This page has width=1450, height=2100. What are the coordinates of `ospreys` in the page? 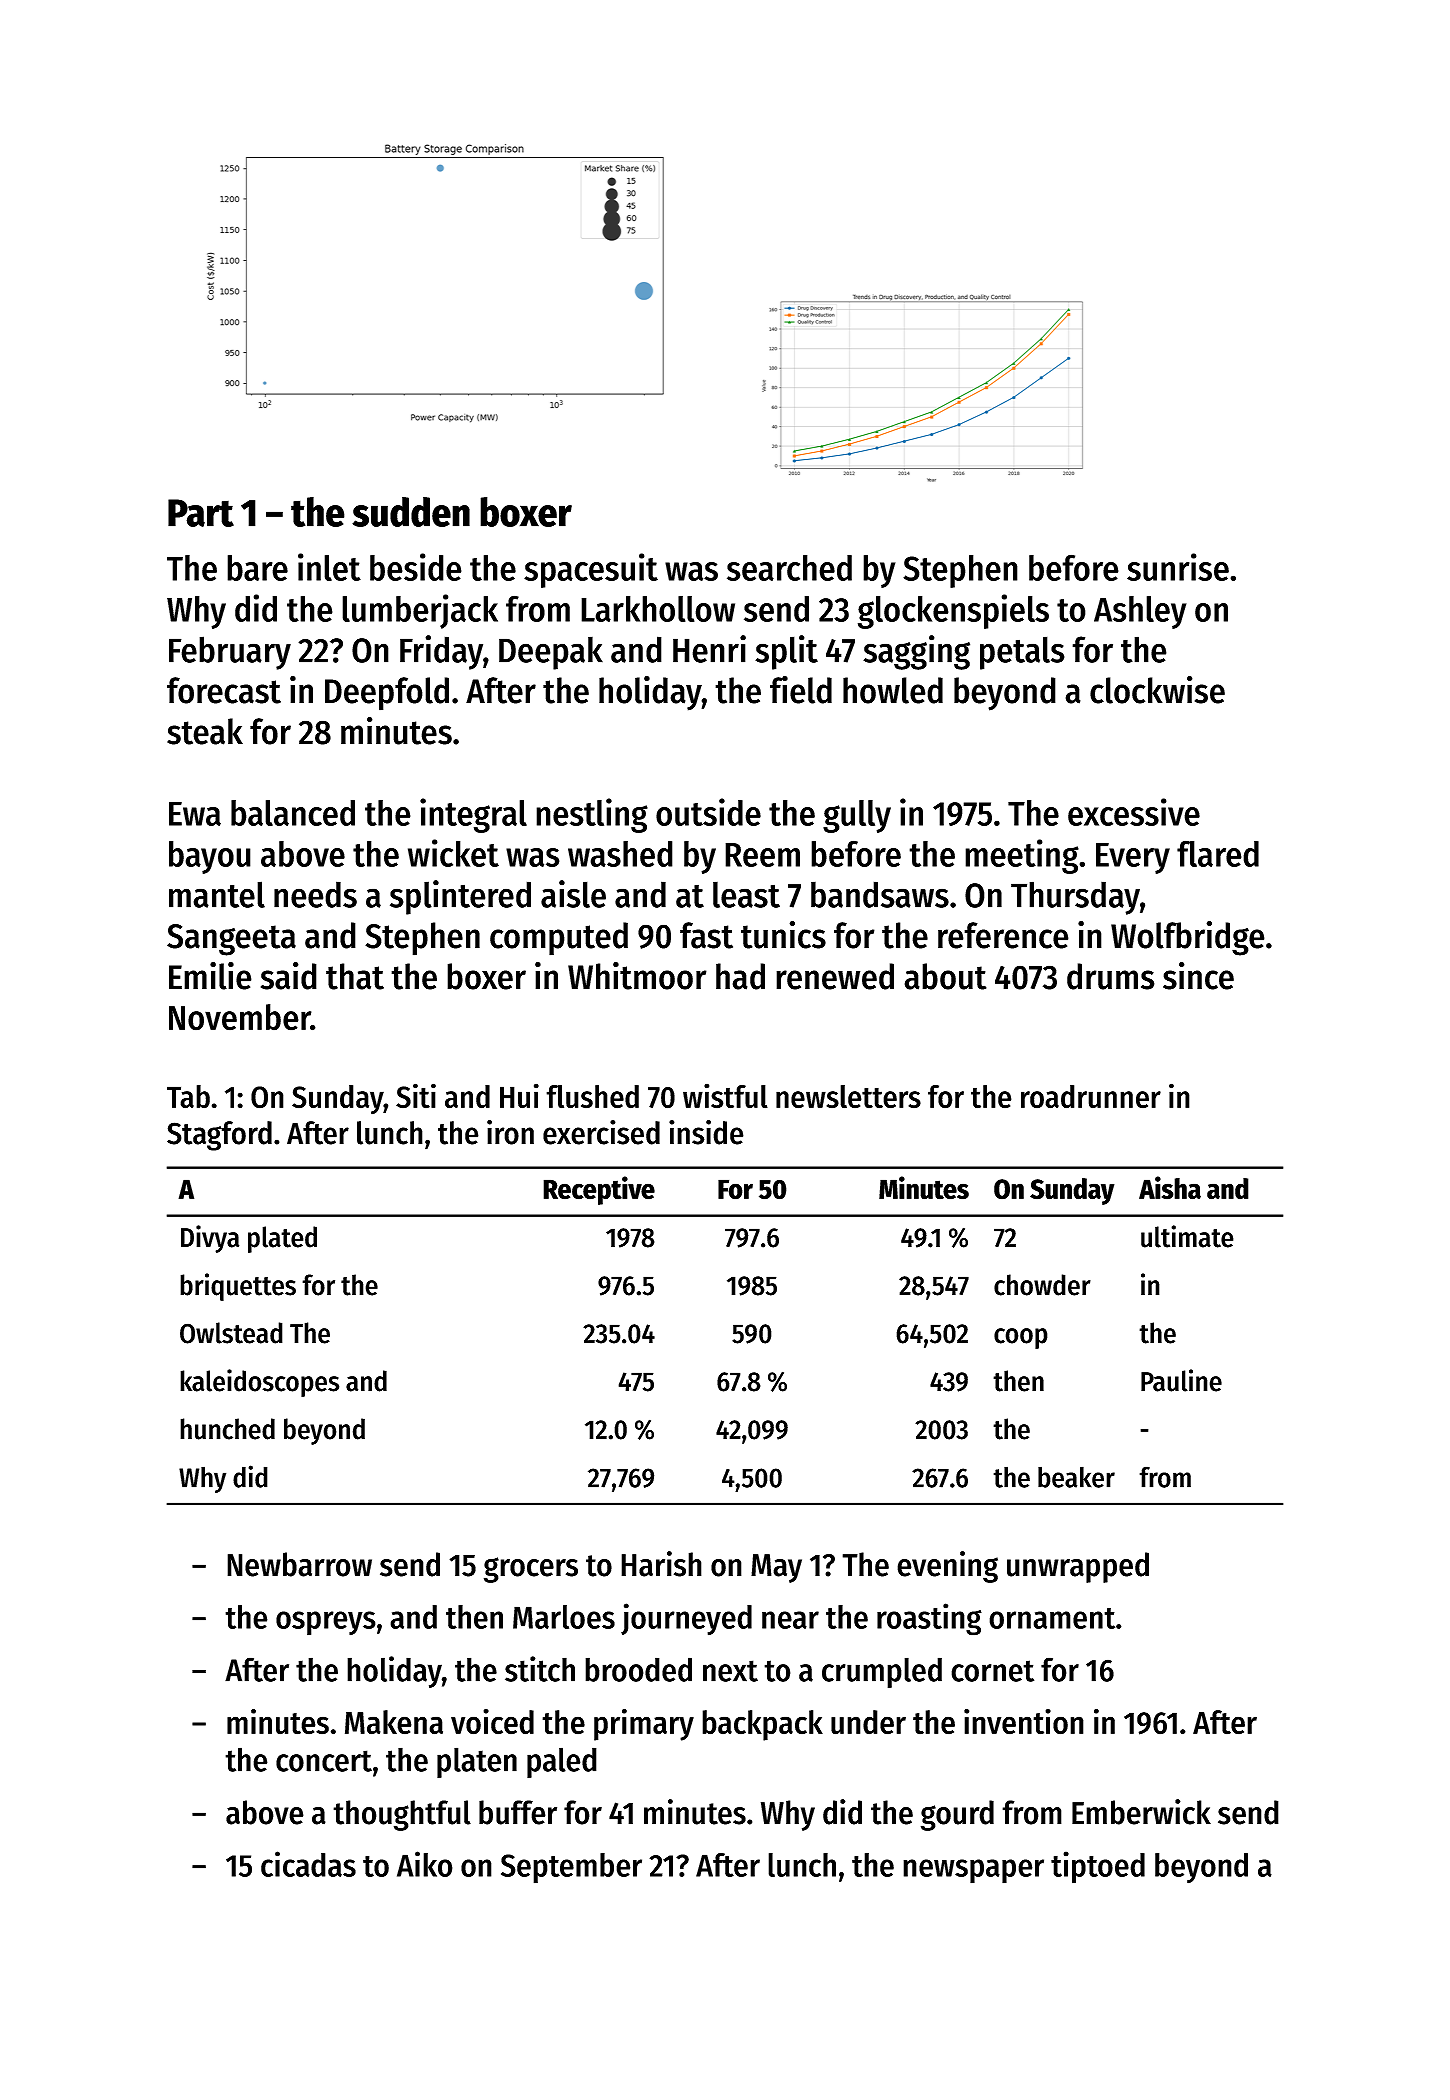 It's located at (326, 1623).
